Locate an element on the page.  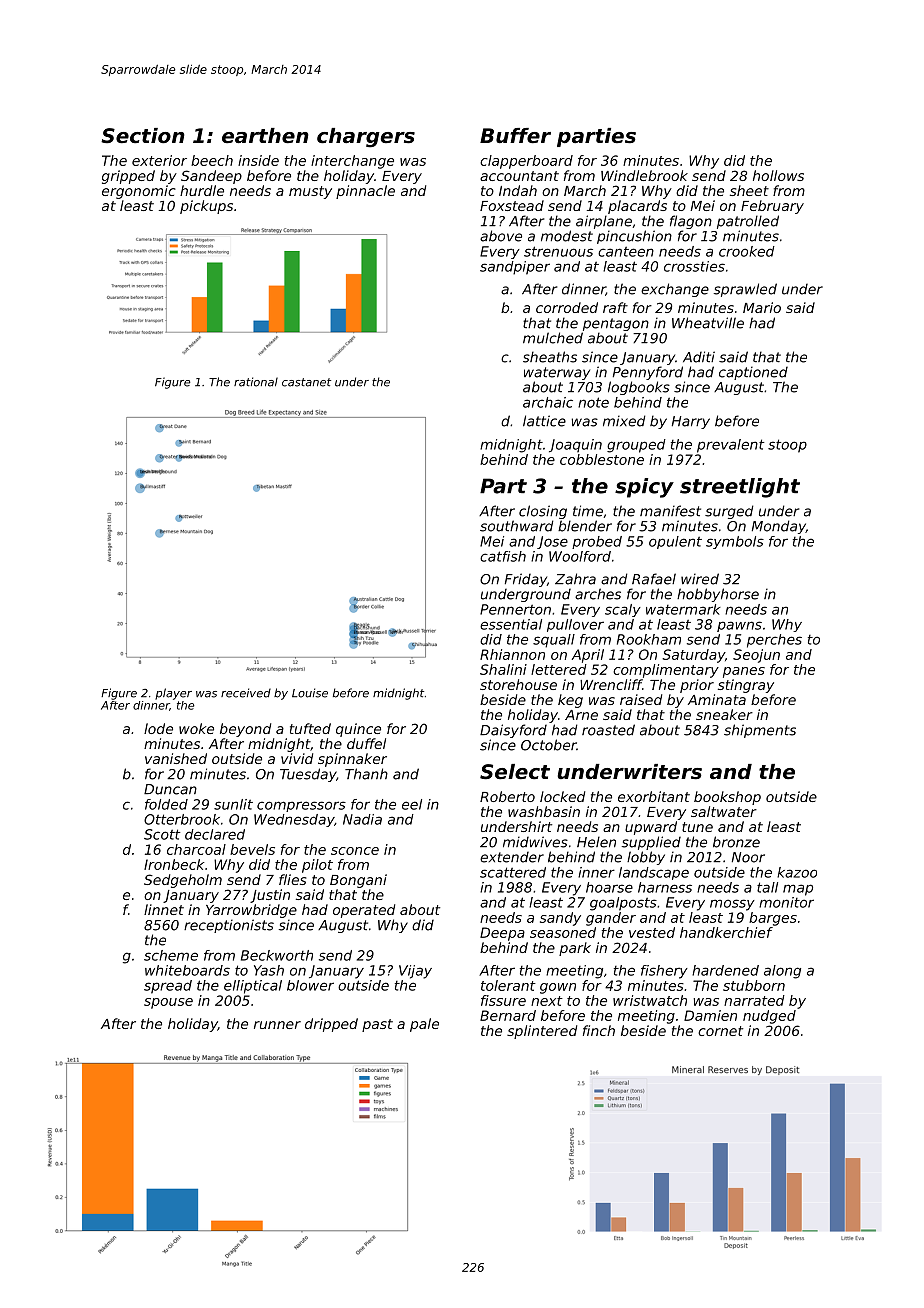
tufted is located at coordinates (310, 728).
